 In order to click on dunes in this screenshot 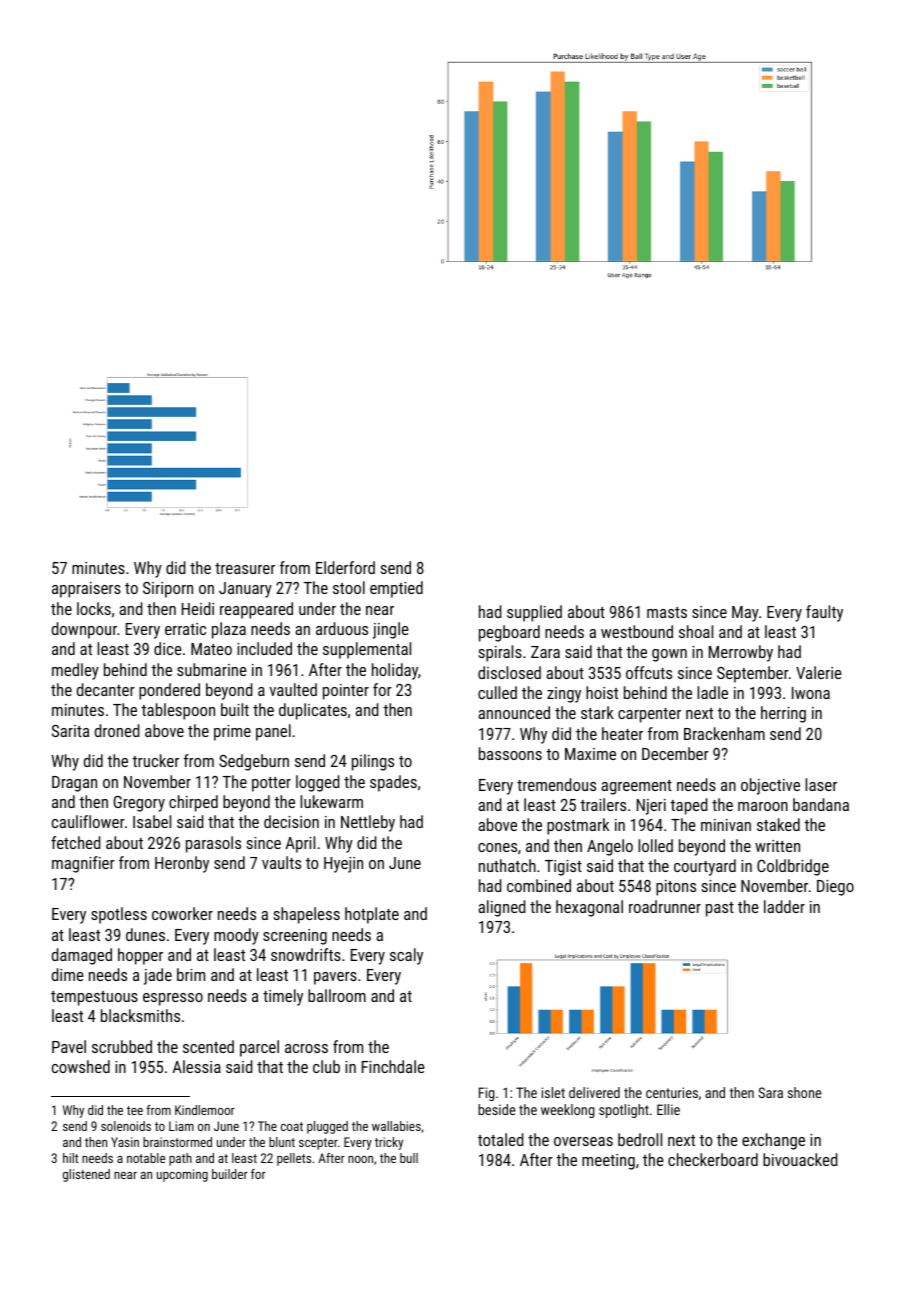, I will do `click(145, 934)`.
